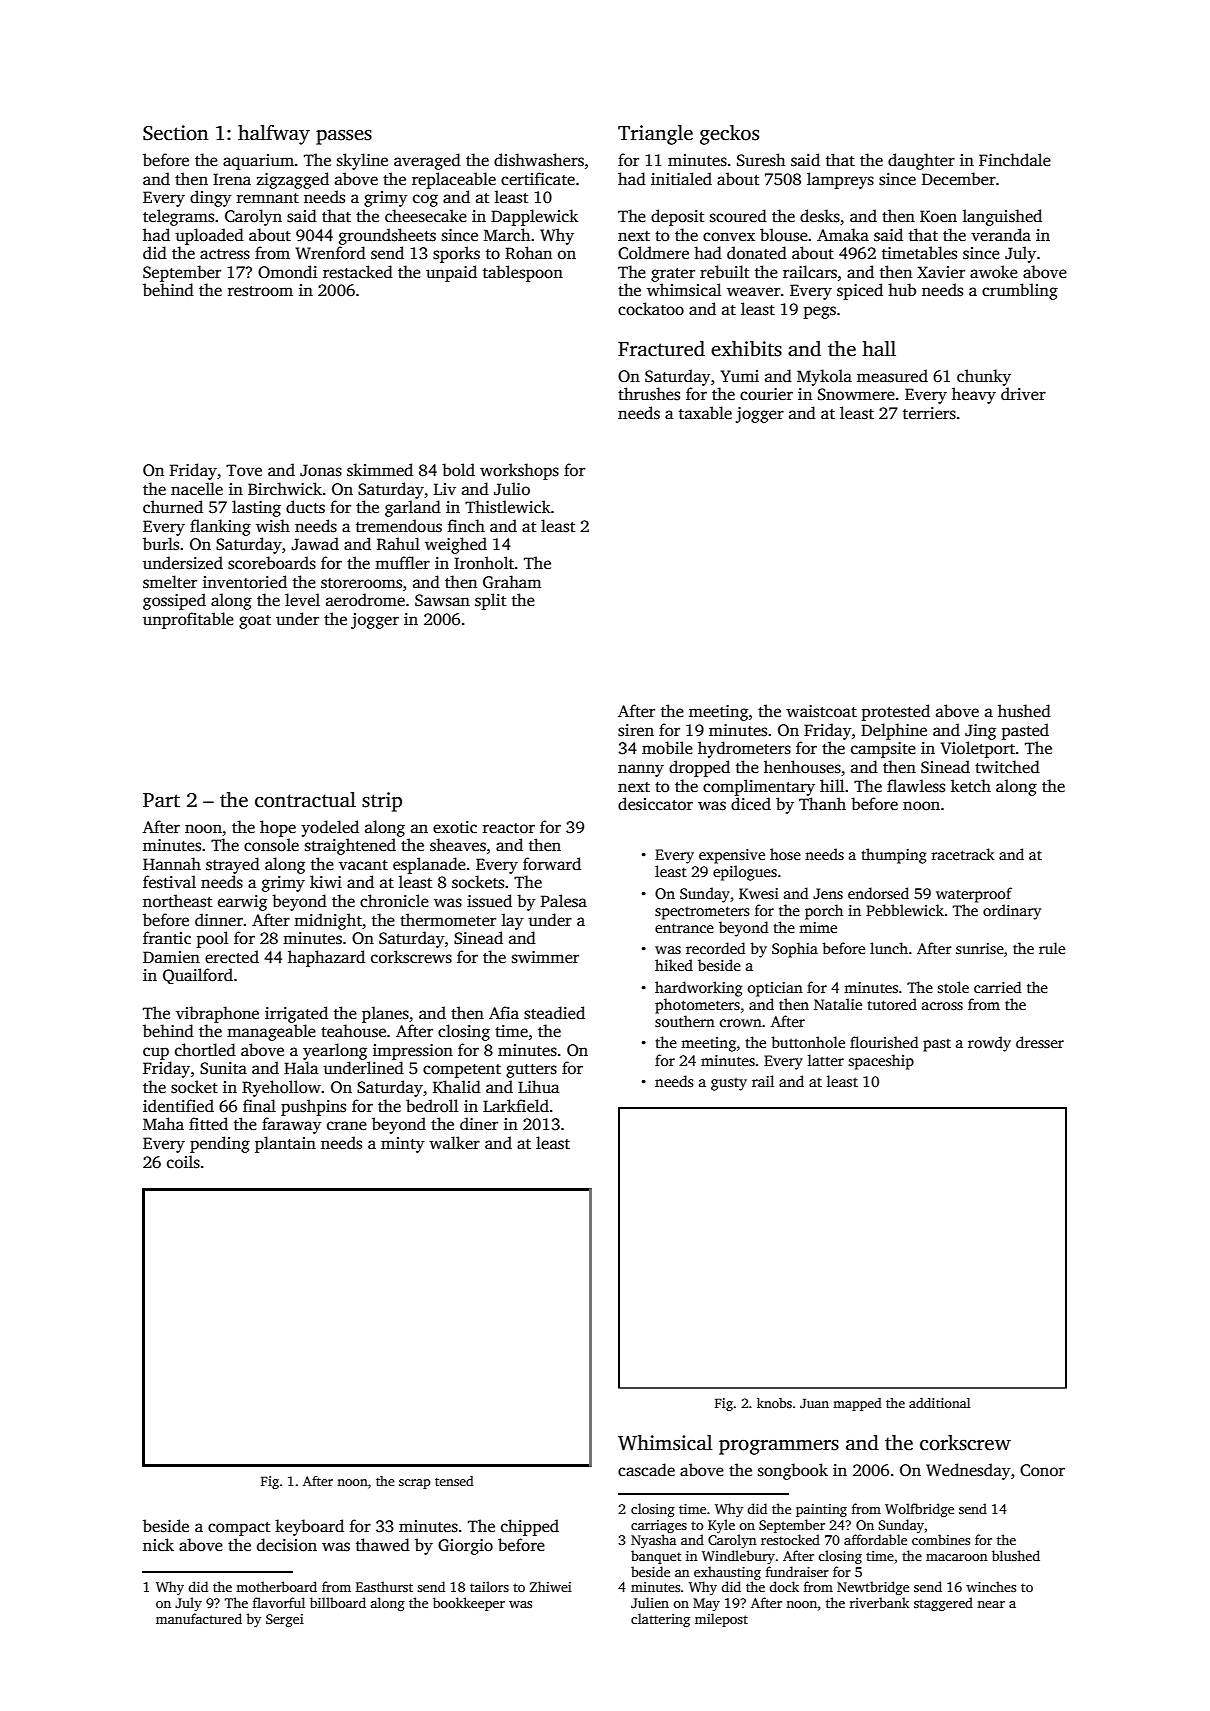 The image size is (1210, 1711). What do you see at coordinates (156, 1053) in the screenshot?
I see `cup` at bounding box center [156, 1053].
